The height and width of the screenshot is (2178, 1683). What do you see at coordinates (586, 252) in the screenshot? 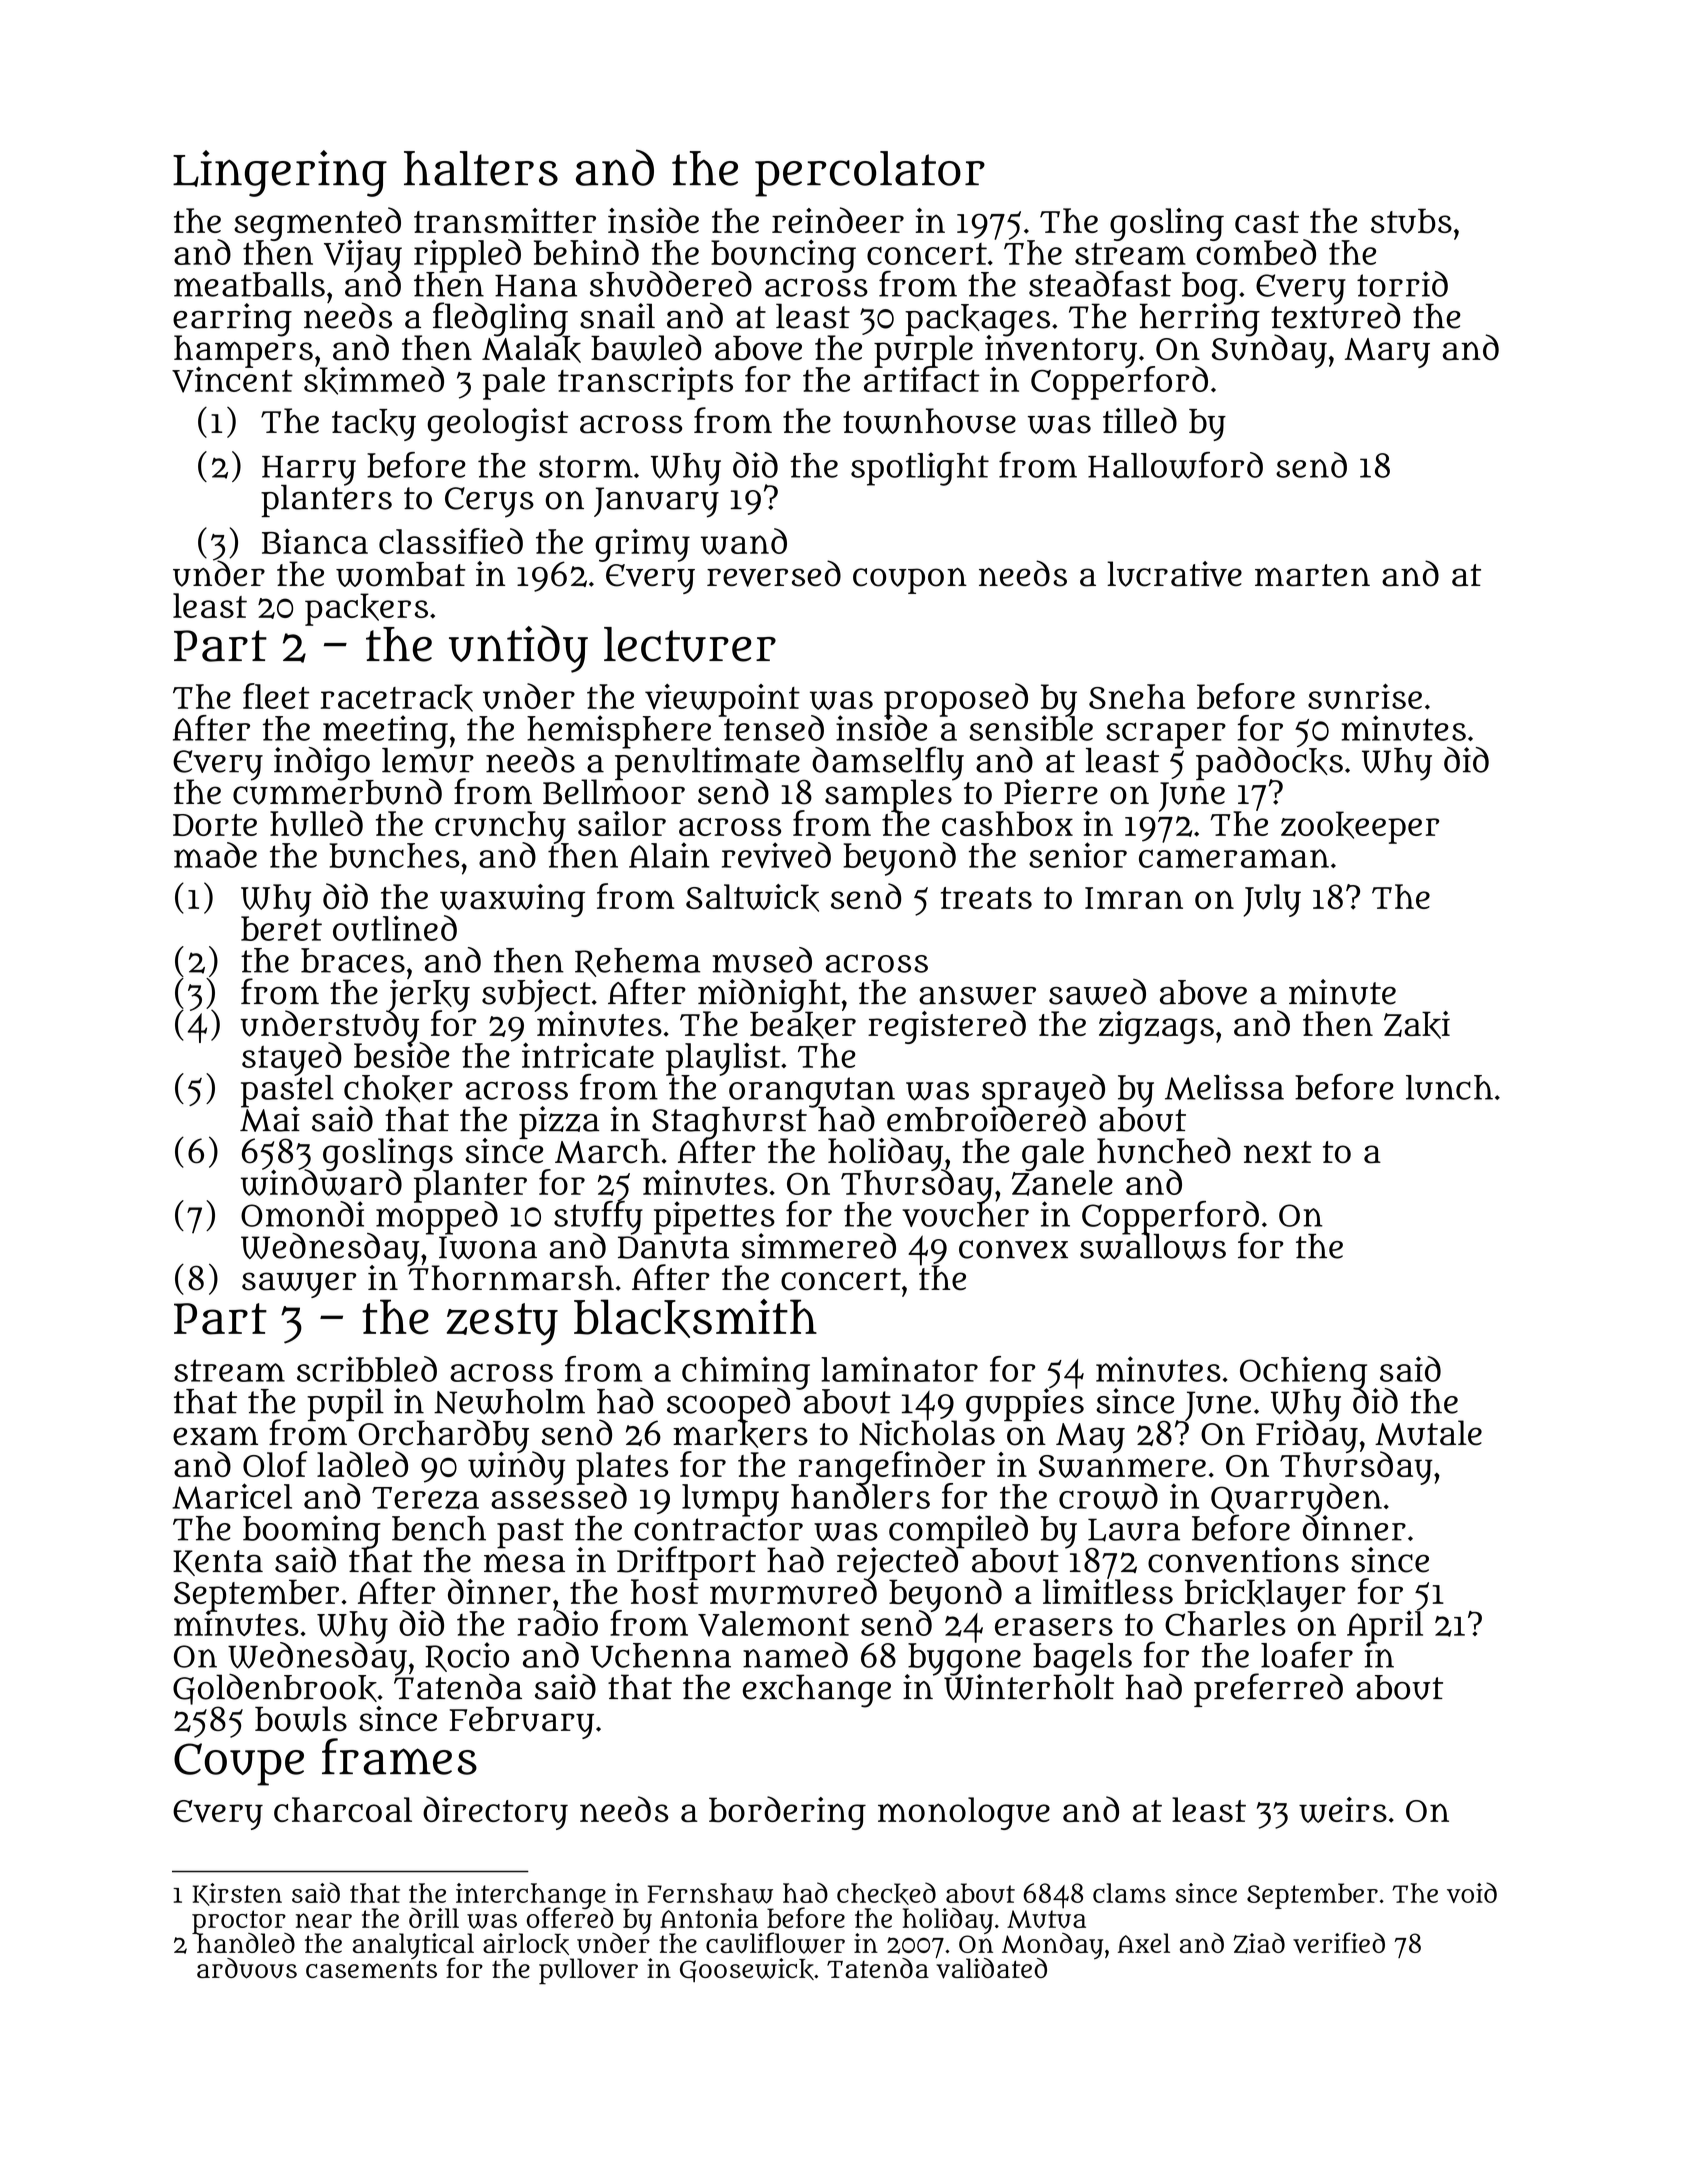
I see `behind` at bounding box center [586, 252].
